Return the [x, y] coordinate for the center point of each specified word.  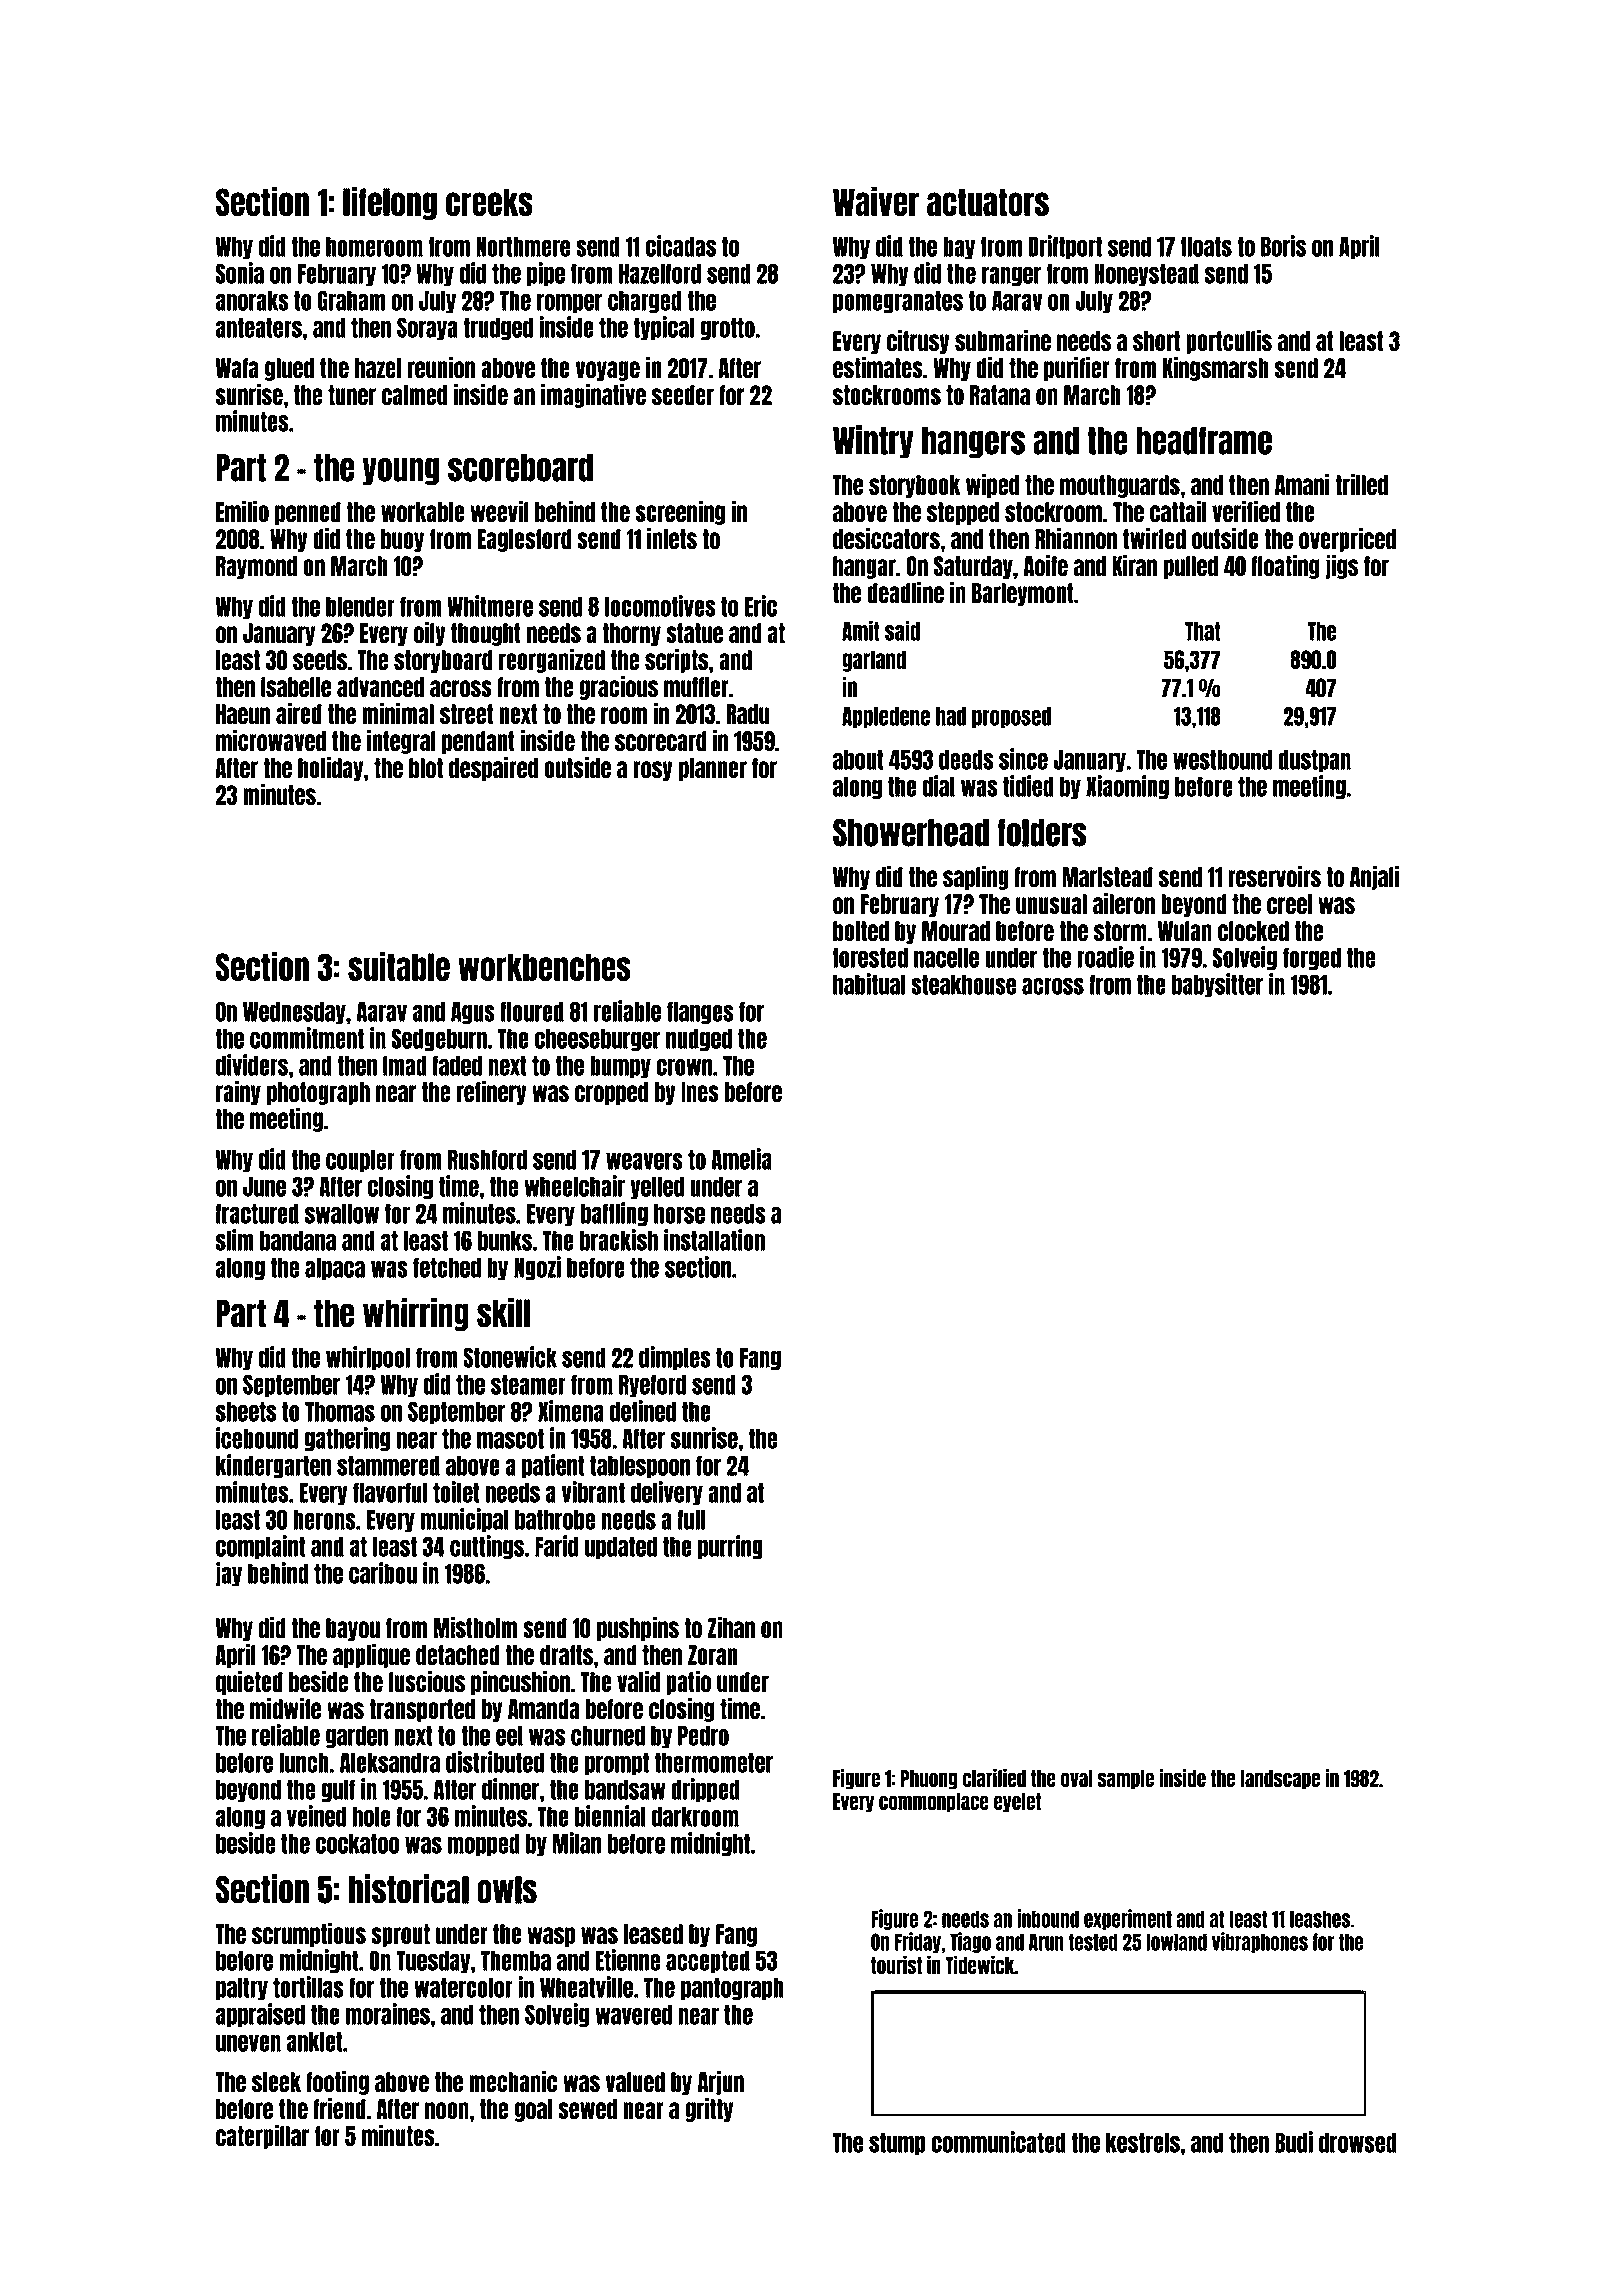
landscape [1280, 1780]
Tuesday [433, 1962]
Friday [918, 1942]
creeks [489, 202]
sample [1126, 1780]
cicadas [681, 246]
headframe [1204, 441]
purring [730, 1547]
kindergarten [273, 1466]
